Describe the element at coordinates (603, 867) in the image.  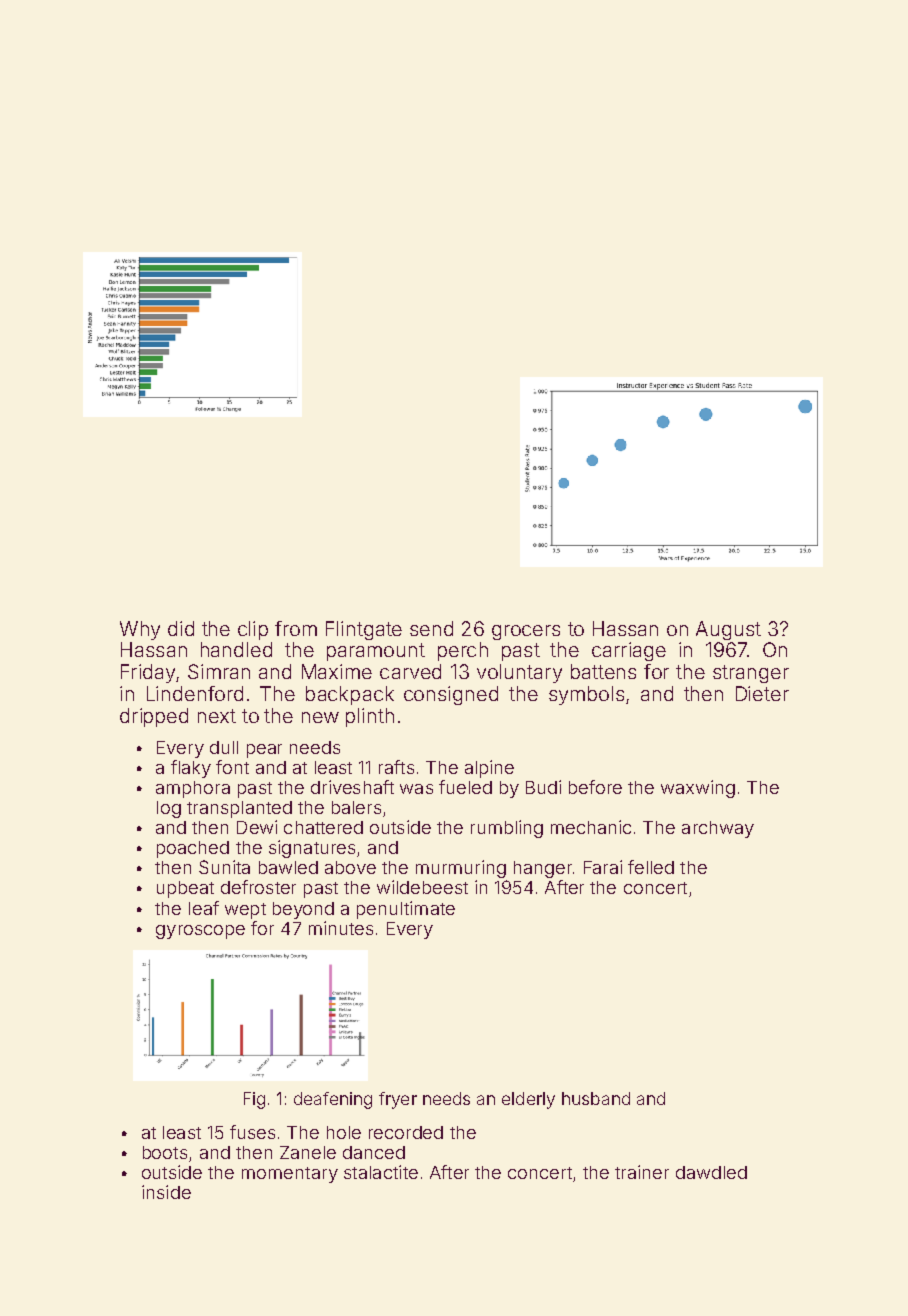
I see `Farai` at that location.
